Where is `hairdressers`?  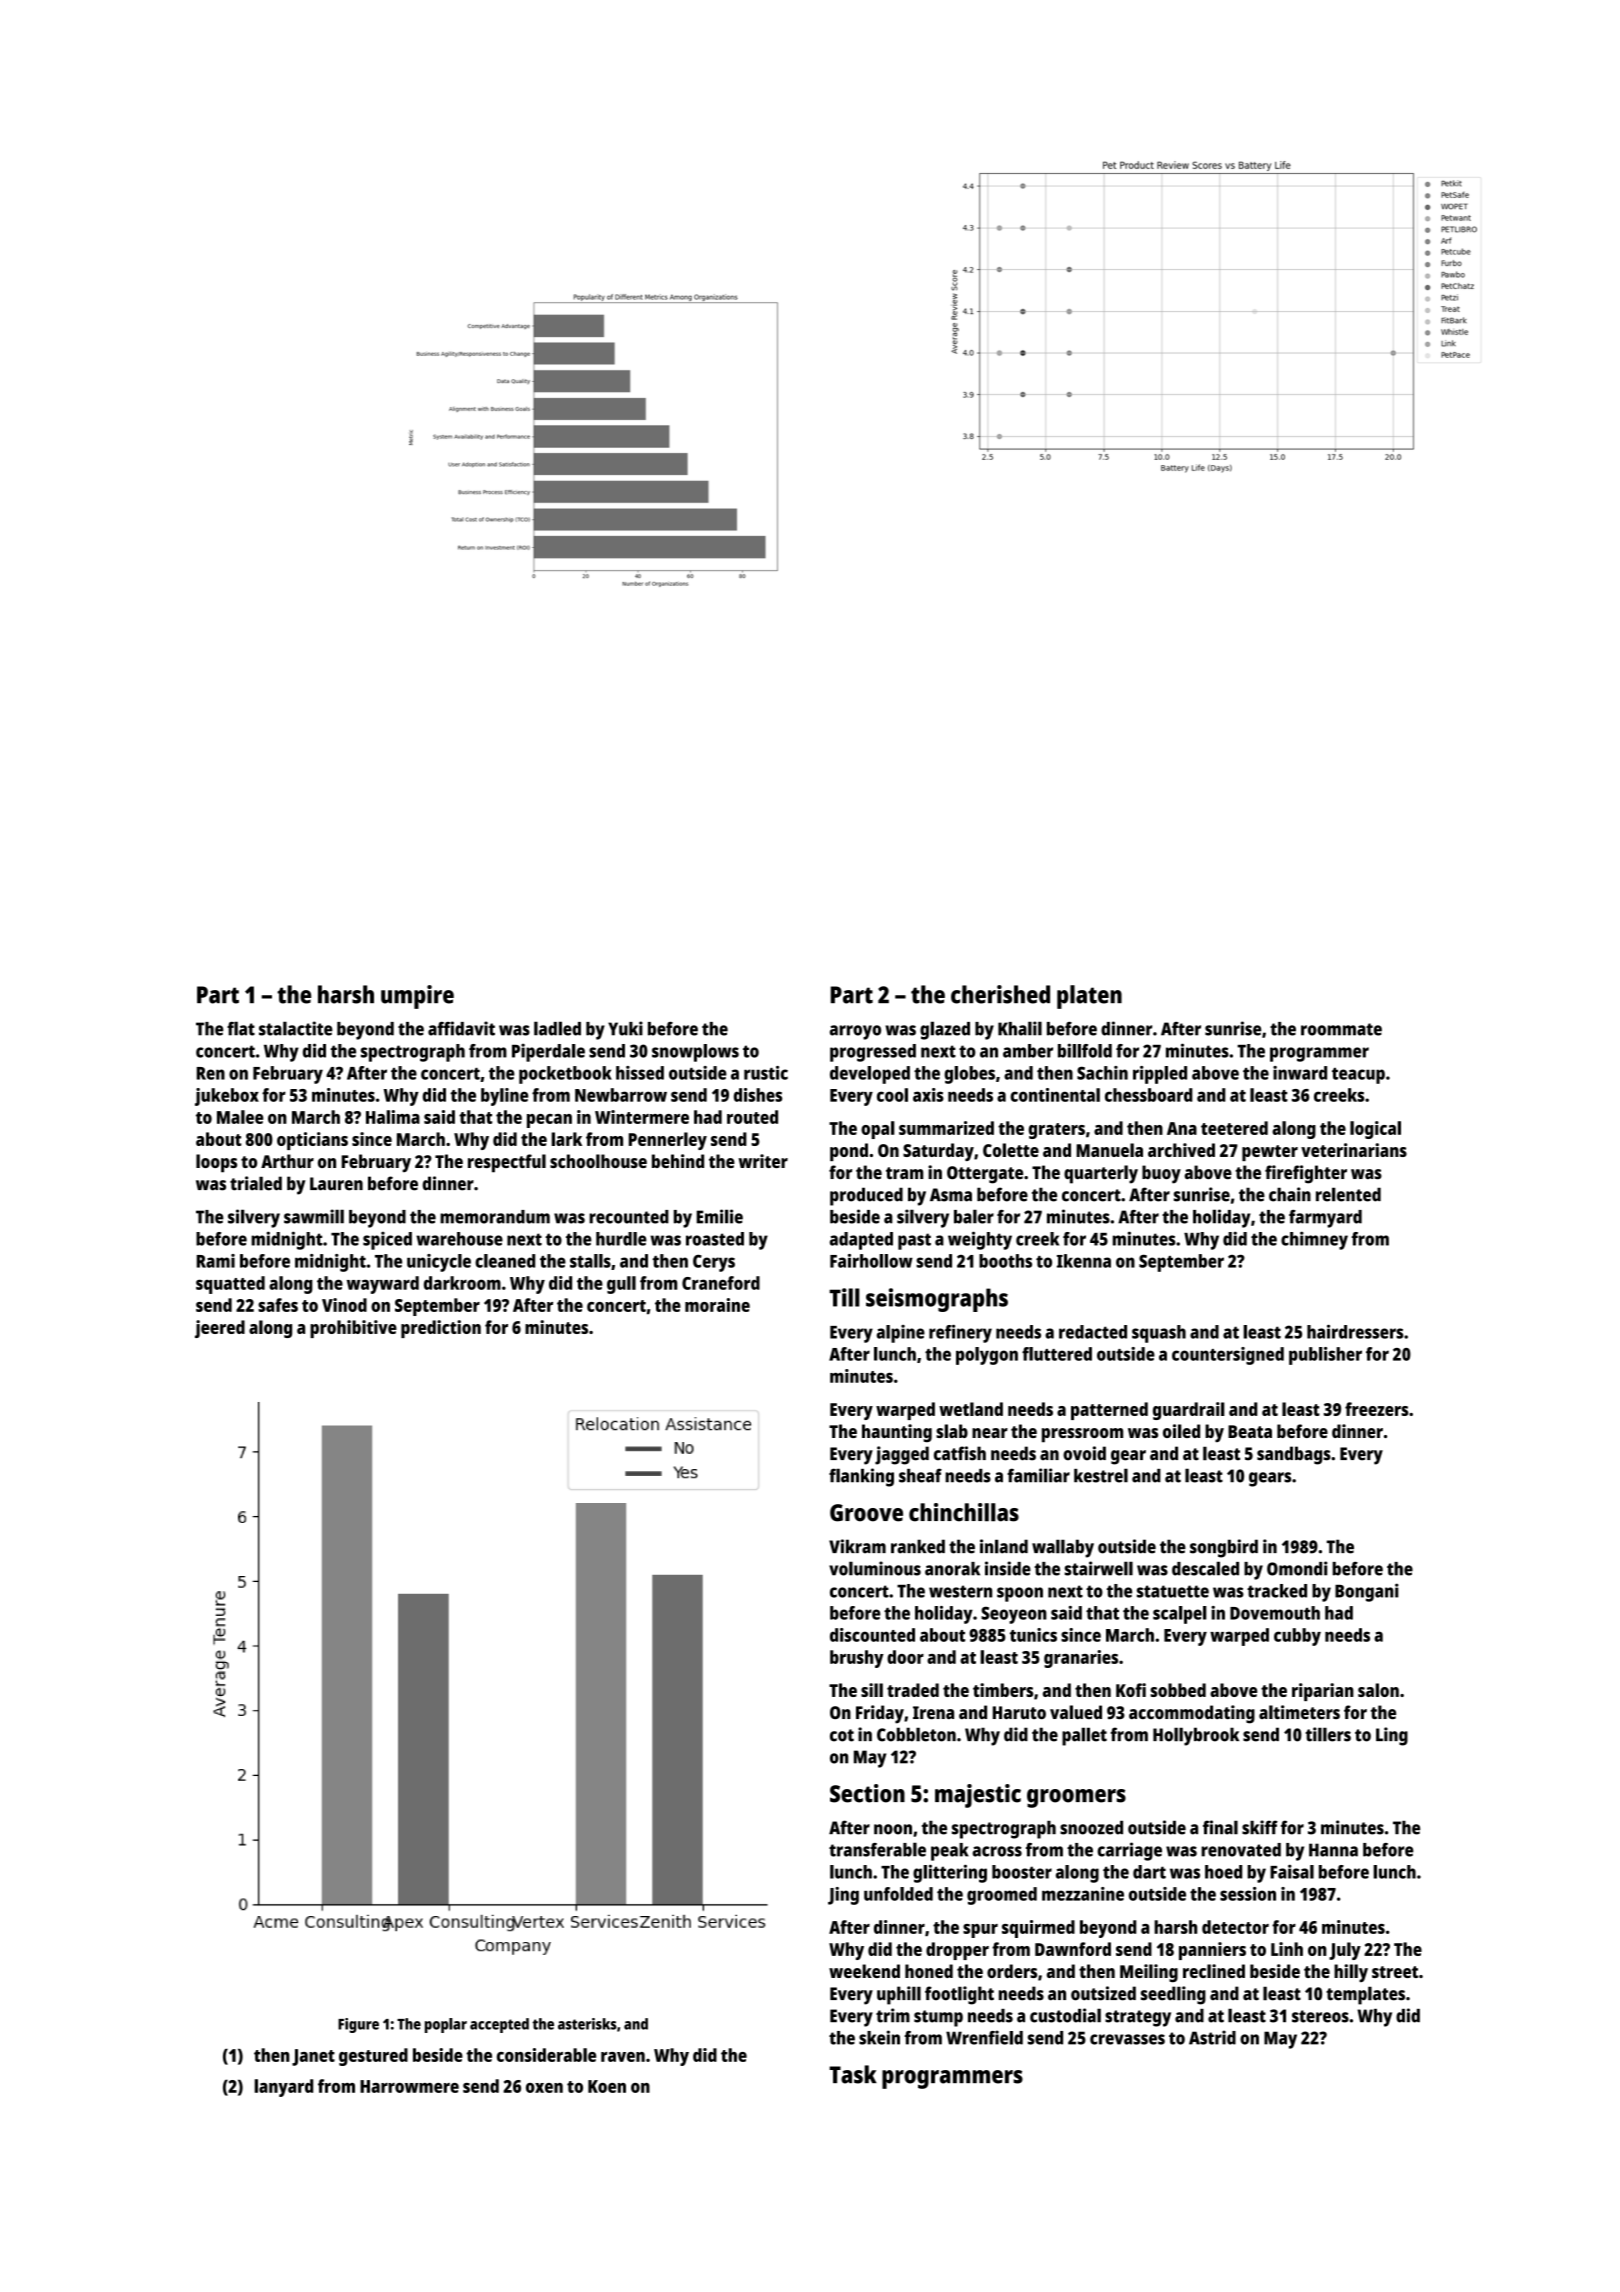 hairdressers is located at coordinates (1355, 1331).
